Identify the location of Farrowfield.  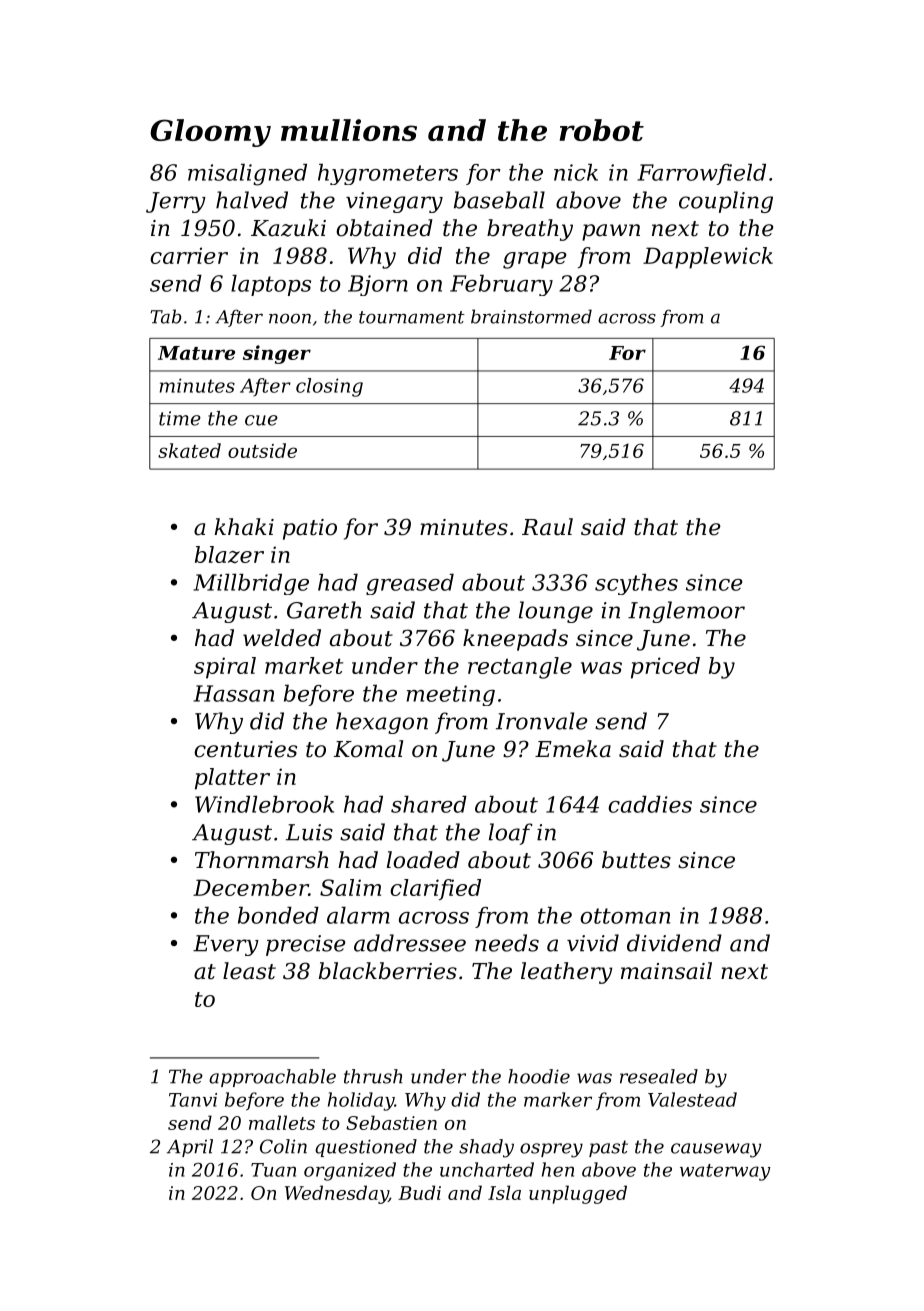
(701, 174).
